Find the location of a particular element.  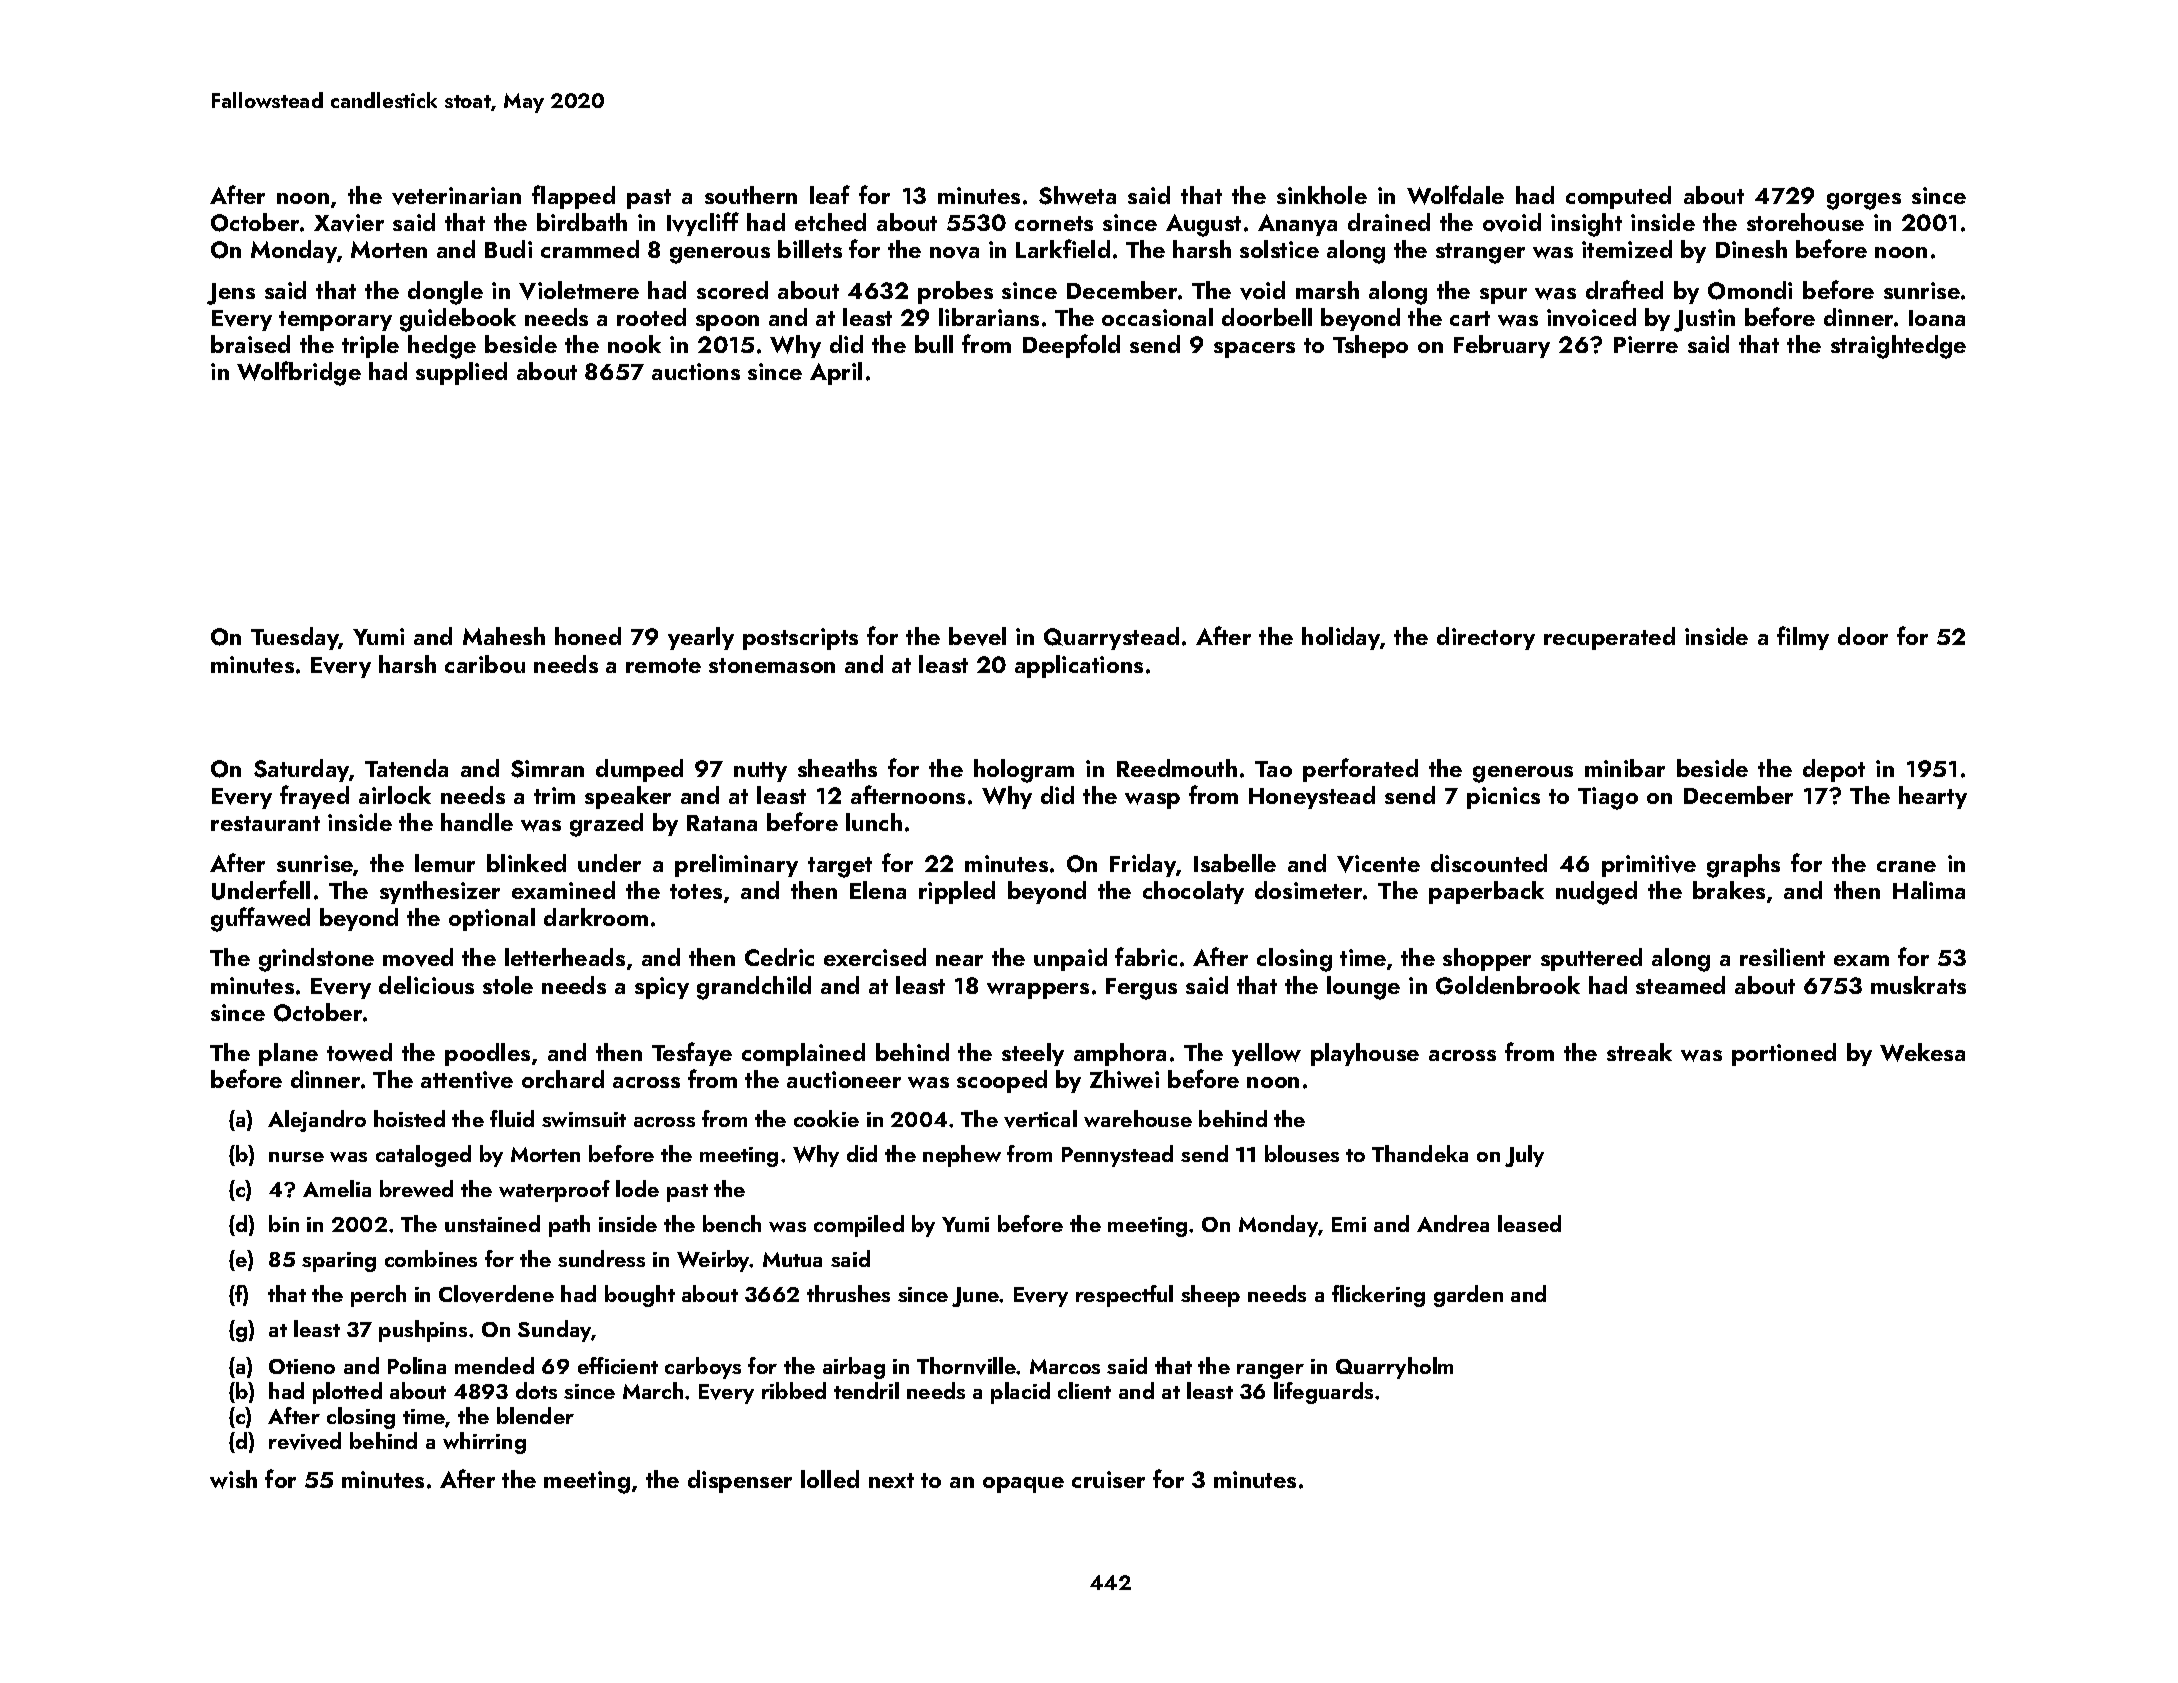

streak is located at coordinates (1639, 1052).
